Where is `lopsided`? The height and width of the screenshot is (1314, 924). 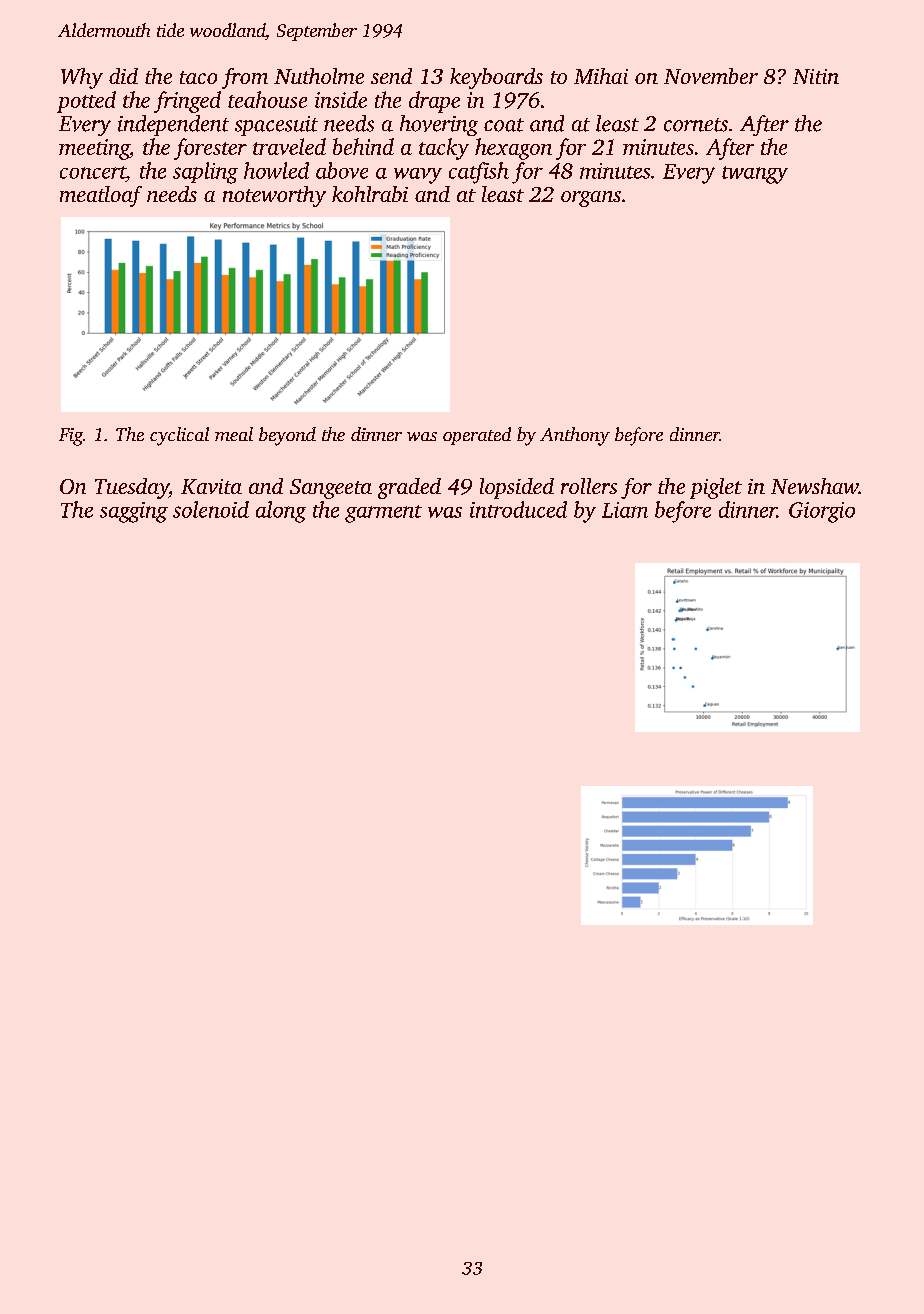
lopsided is located at coordinates (517, 488).
